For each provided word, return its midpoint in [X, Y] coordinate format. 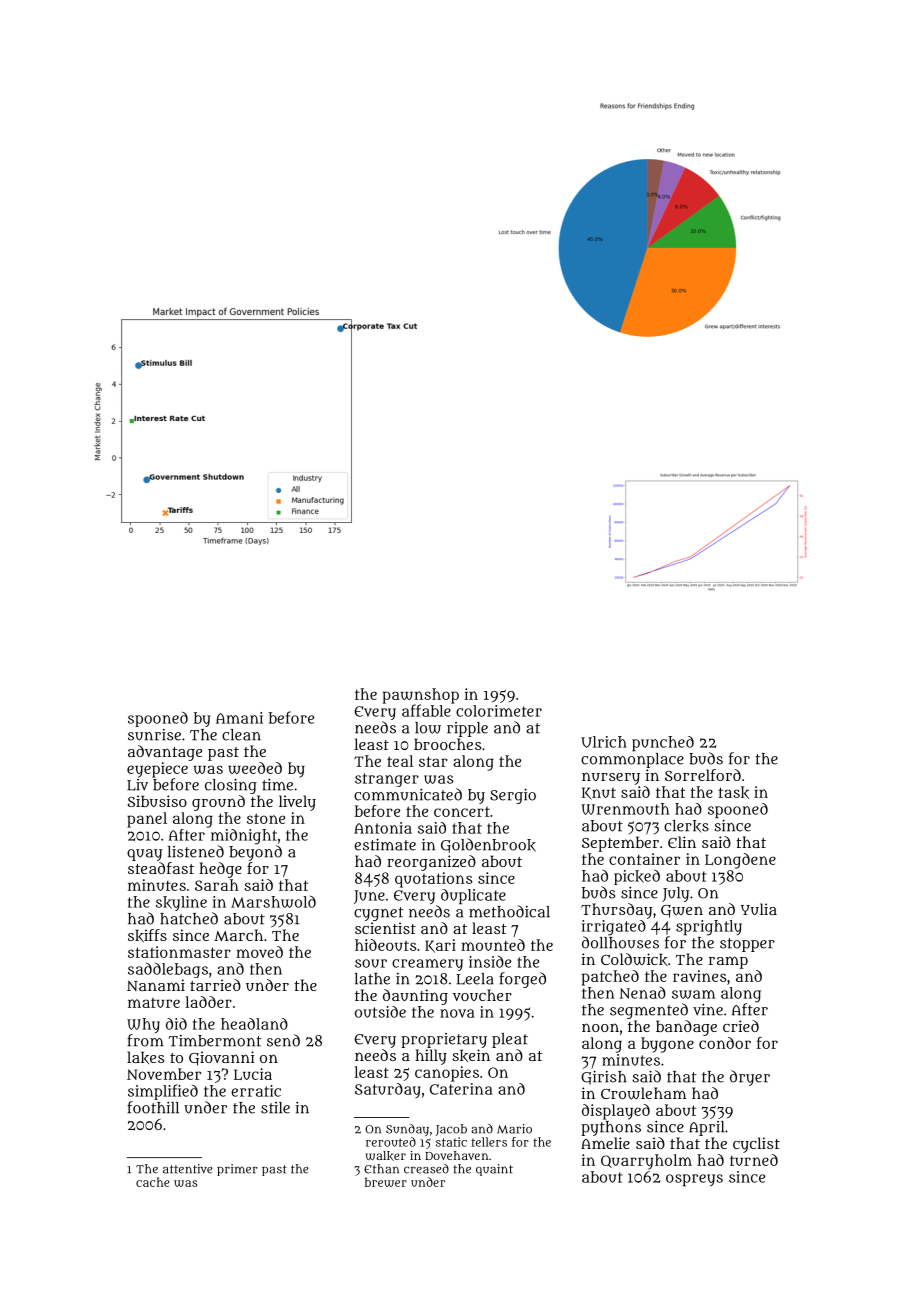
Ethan [381, 1169]
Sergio [513, 796]
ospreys [694, 1180]
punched [663, 743]
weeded [255, 768]
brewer [386, 1182]
